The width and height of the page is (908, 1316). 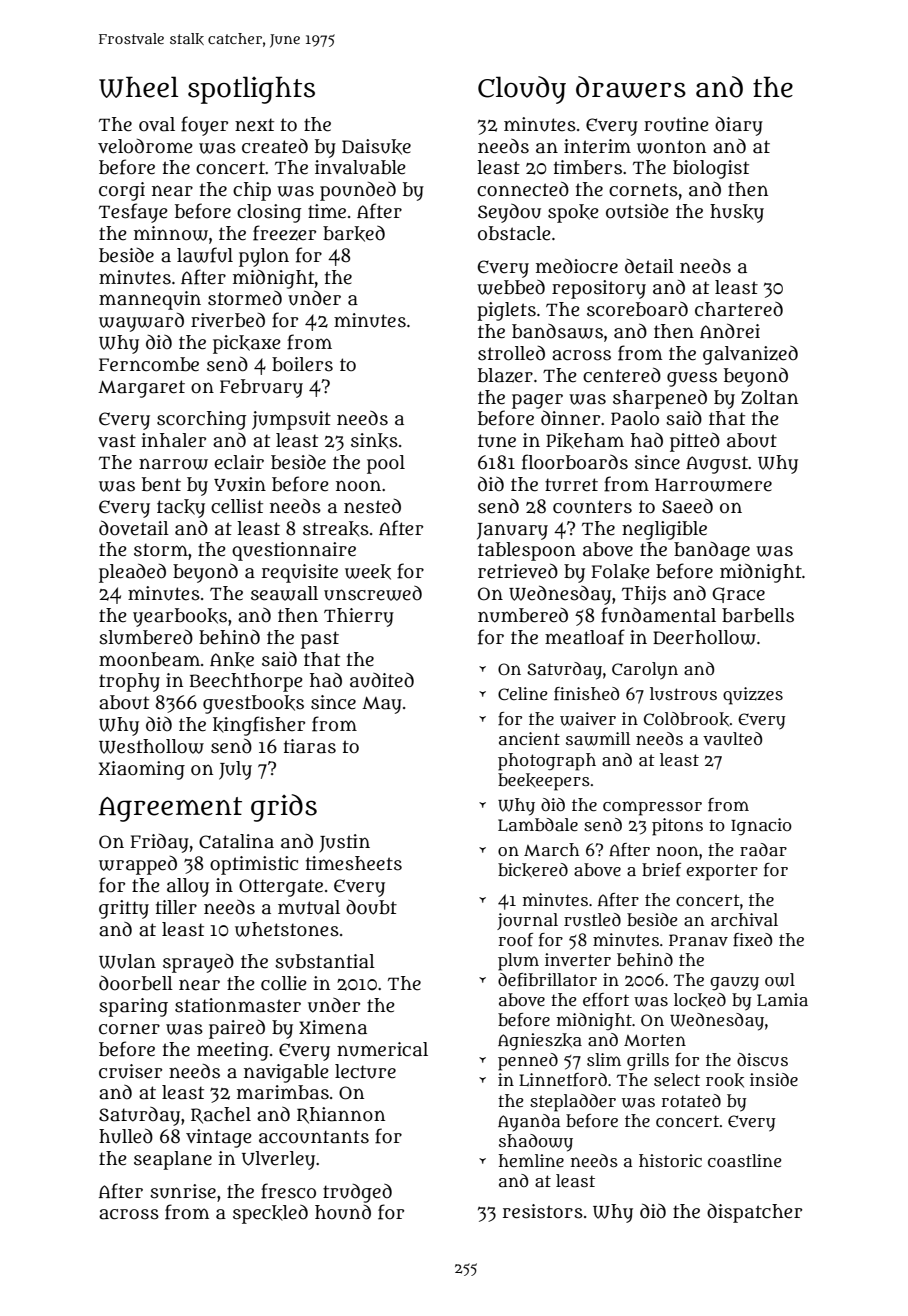 What do you see at coordinates (374, 441) in the page?
I see `sinks` at bounding box center [374, 441].
